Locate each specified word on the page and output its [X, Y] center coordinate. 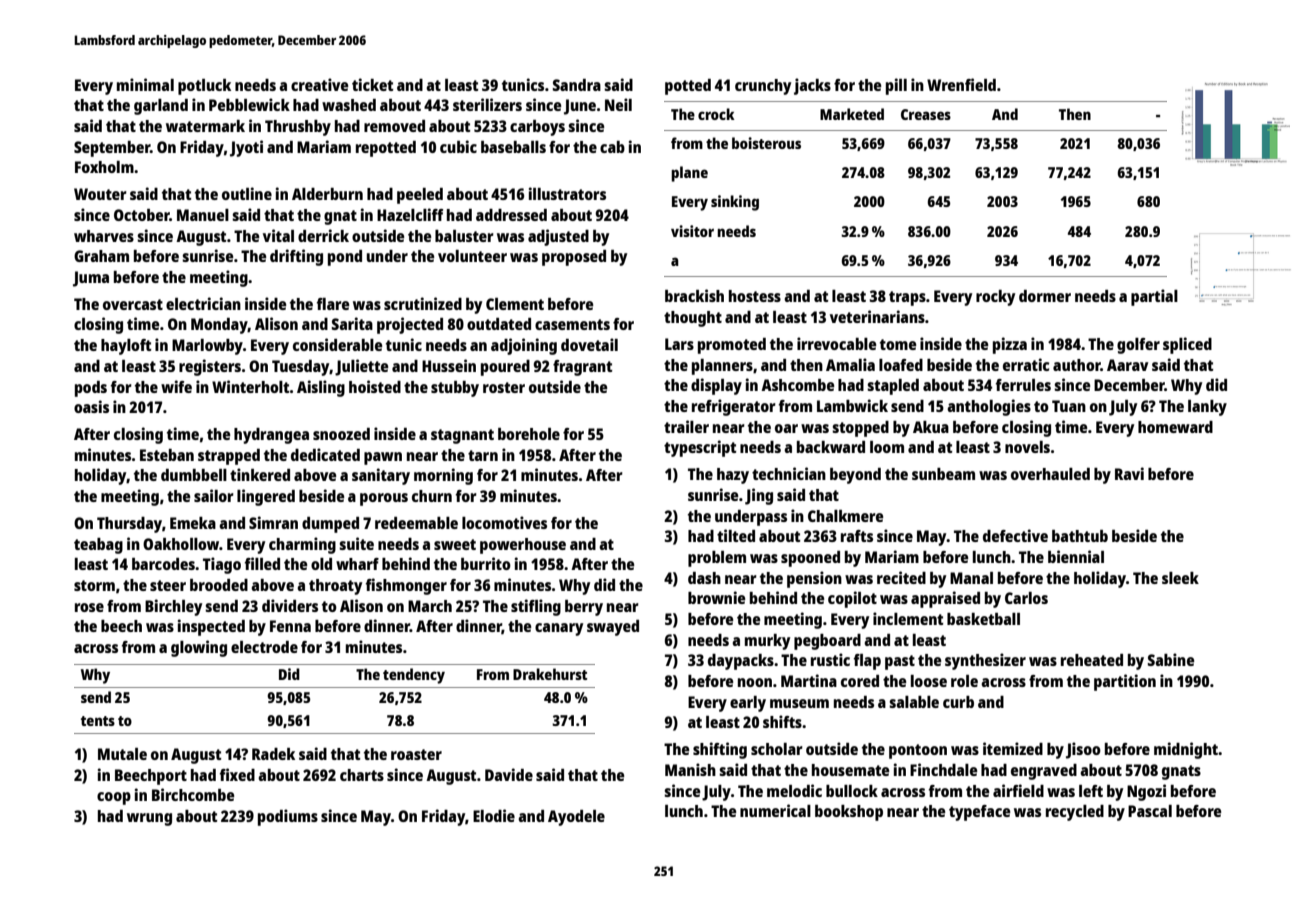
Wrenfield [961, 84]
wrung [149, 819]
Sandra [577, 85]
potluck [204, 87]
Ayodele [576, 818]
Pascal [1150, 811]
